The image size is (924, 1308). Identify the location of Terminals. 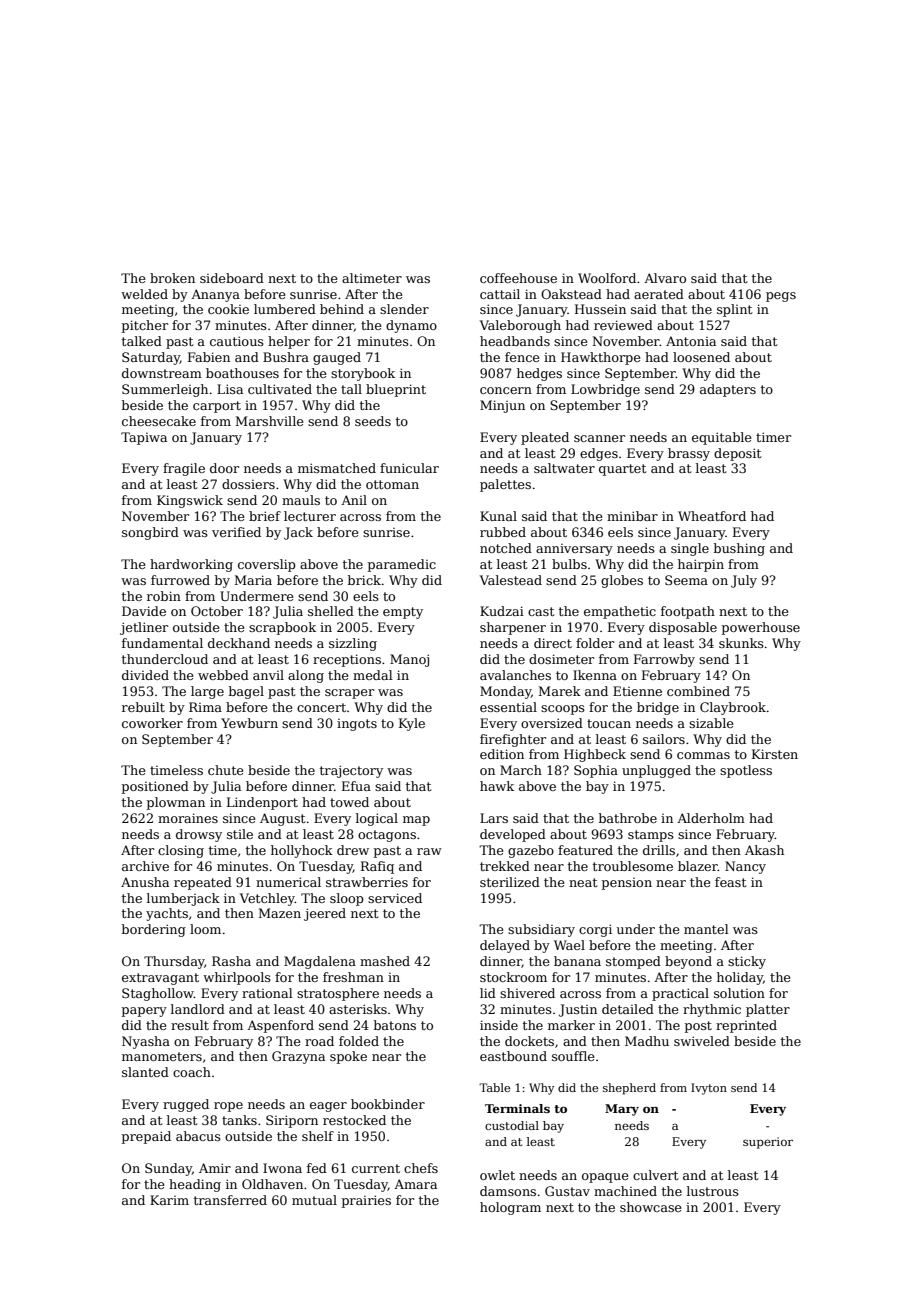
(517, 1108).
